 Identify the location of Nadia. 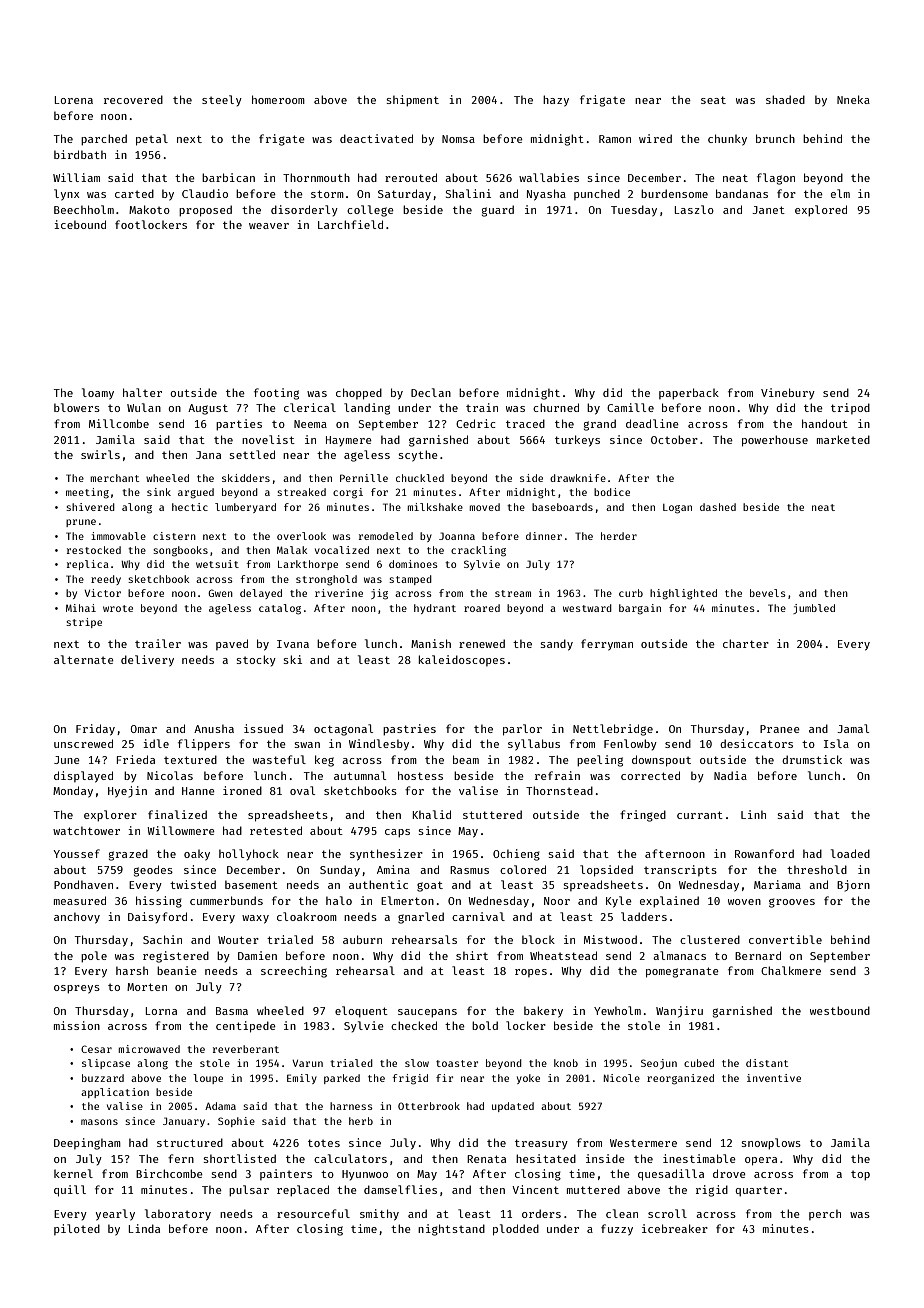
(730, 775).
